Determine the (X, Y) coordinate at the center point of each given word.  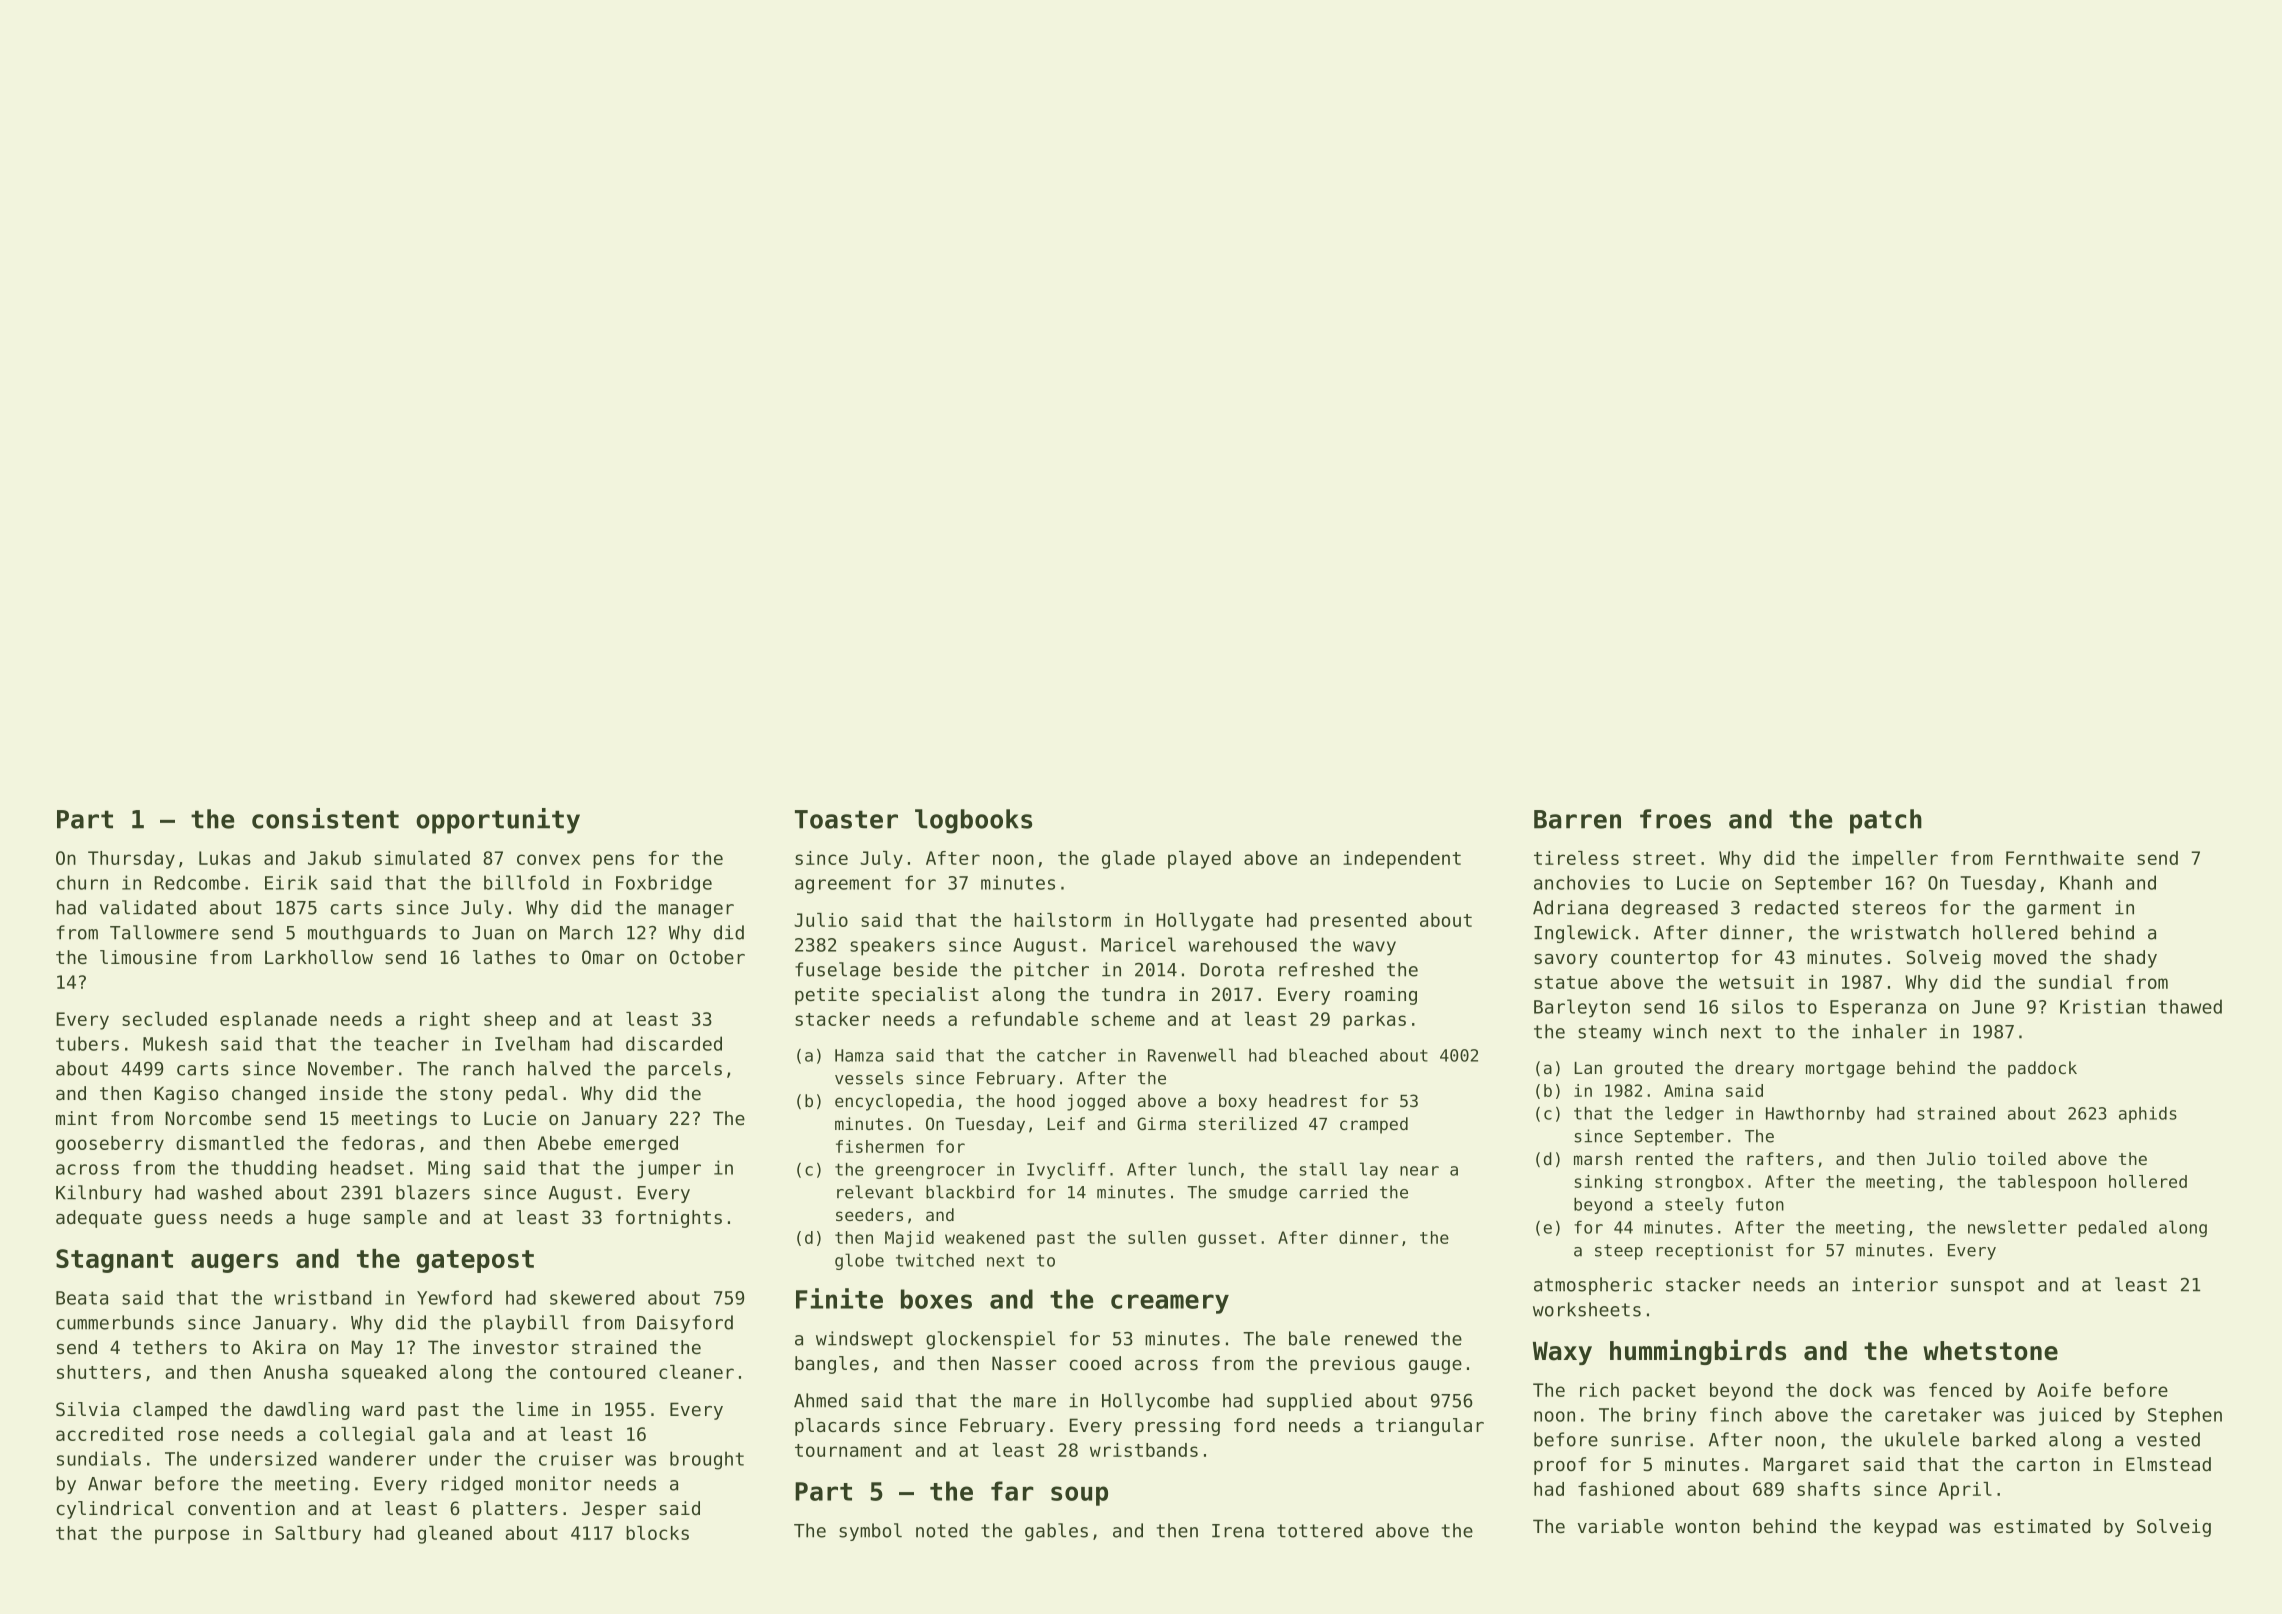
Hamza (859, 1055)
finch (1736, 1414)
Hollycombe (1156, 1402)
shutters (99, 1372)
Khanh (2086, 882)
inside (351, 1093)
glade (1128, 860)
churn (82, 882)
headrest (1308, 1100)
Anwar (115, 1484)
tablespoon (2047, 1183)
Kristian (2102, 1006)
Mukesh (175, 1043)
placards (837, 1427)
